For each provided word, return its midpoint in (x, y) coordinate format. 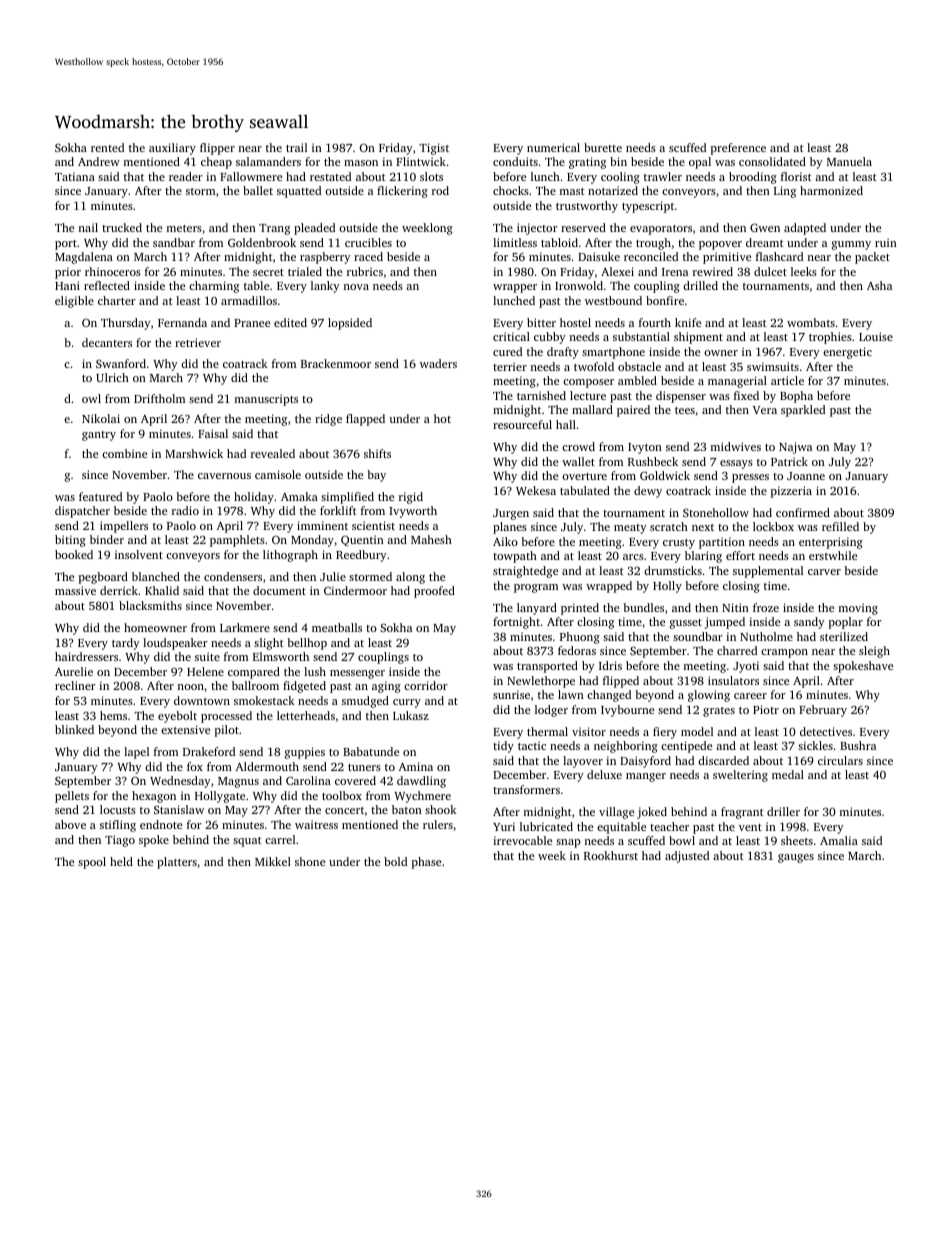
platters (177, 863)
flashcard (779, 256)
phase (426, 863)
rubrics (365, 271)
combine (124, 453)
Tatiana (75, 176)
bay (376, 476)
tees (685, 410)
